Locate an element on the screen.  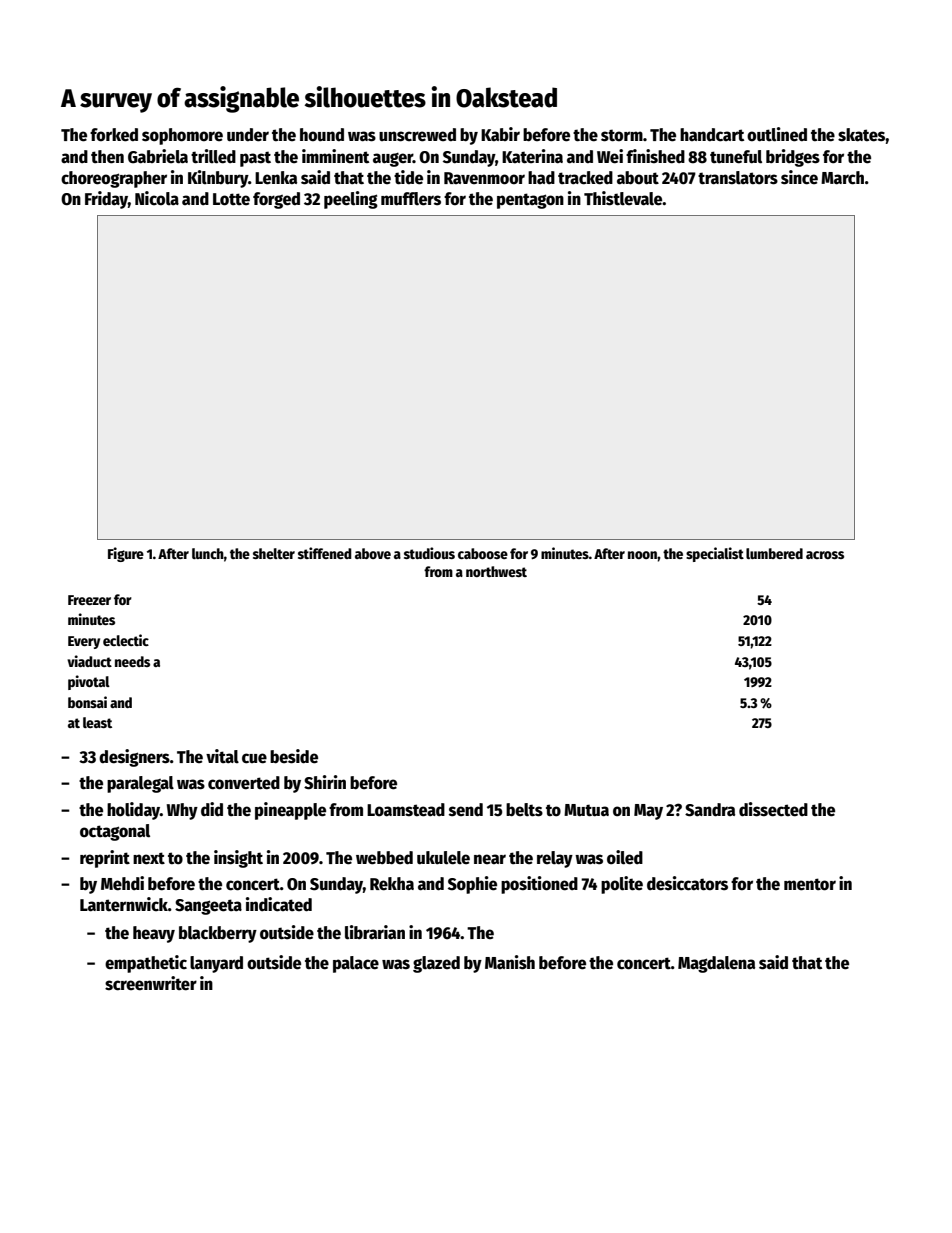
Sandra is located at coordinates (710, 810).
